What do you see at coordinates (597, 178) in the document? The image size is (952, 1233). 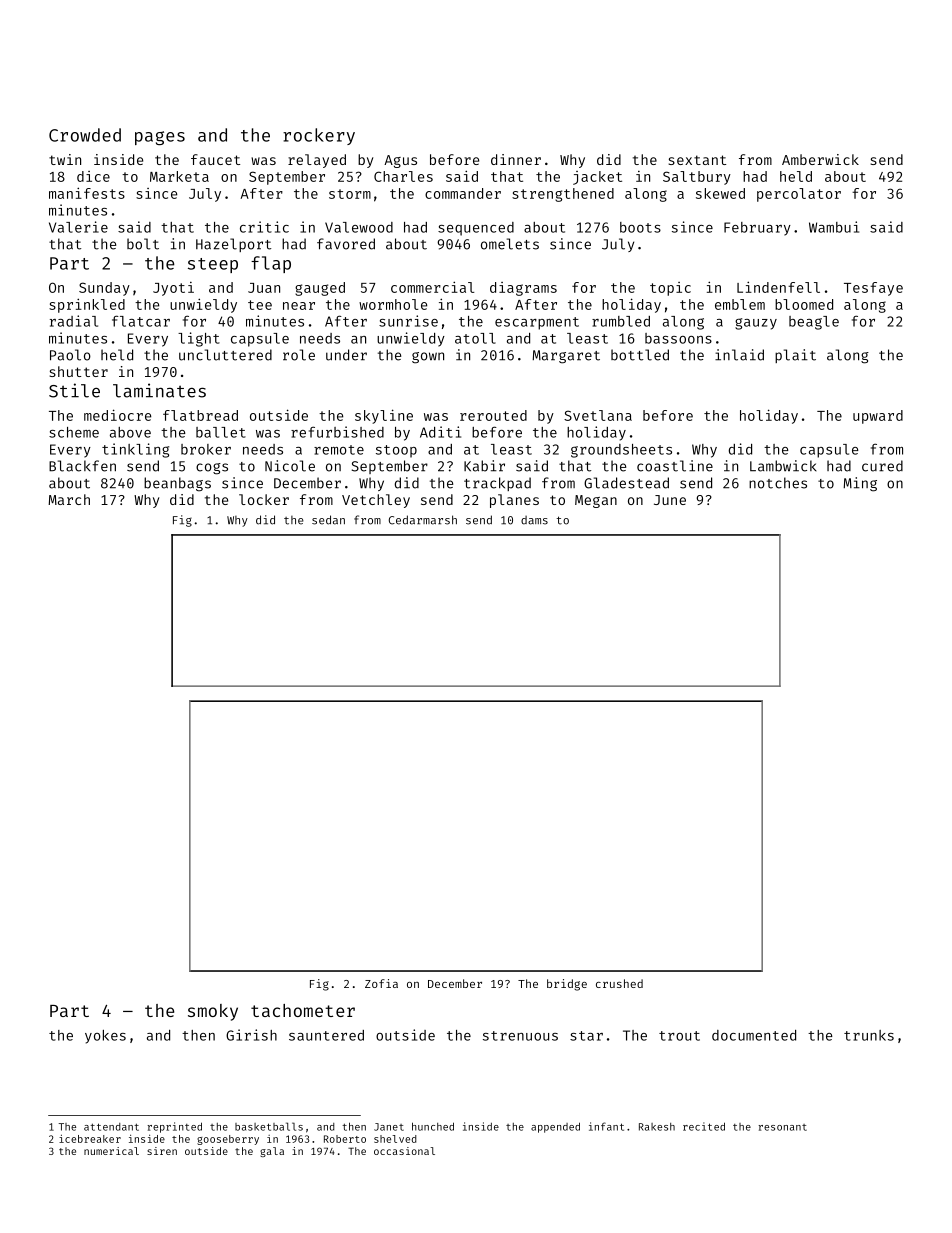 I see `jacket` at bounding box center [597, 178].
